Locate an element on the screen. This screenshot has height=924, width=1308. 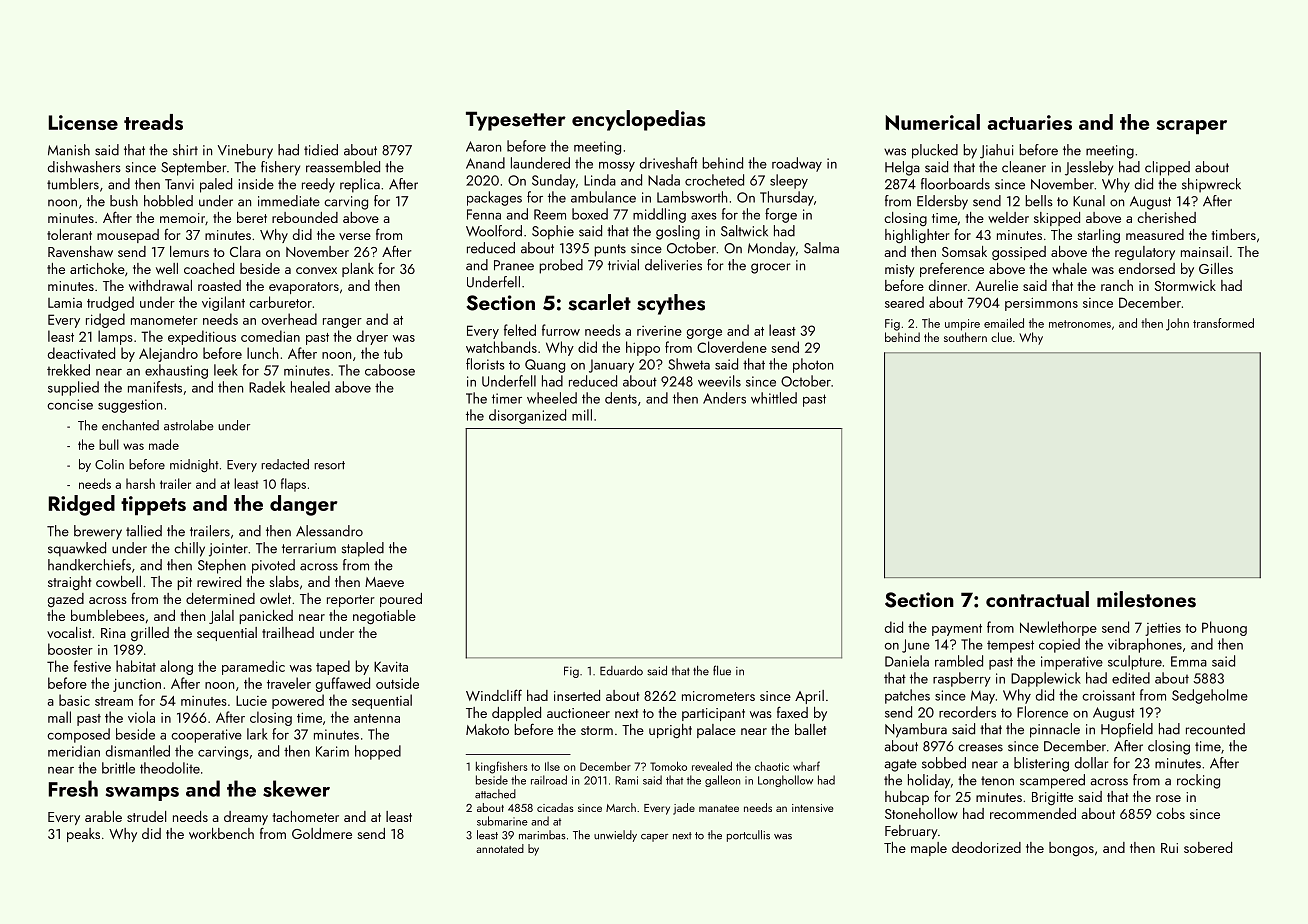
Sedgeholme is located at coordinates (1210, 696).
